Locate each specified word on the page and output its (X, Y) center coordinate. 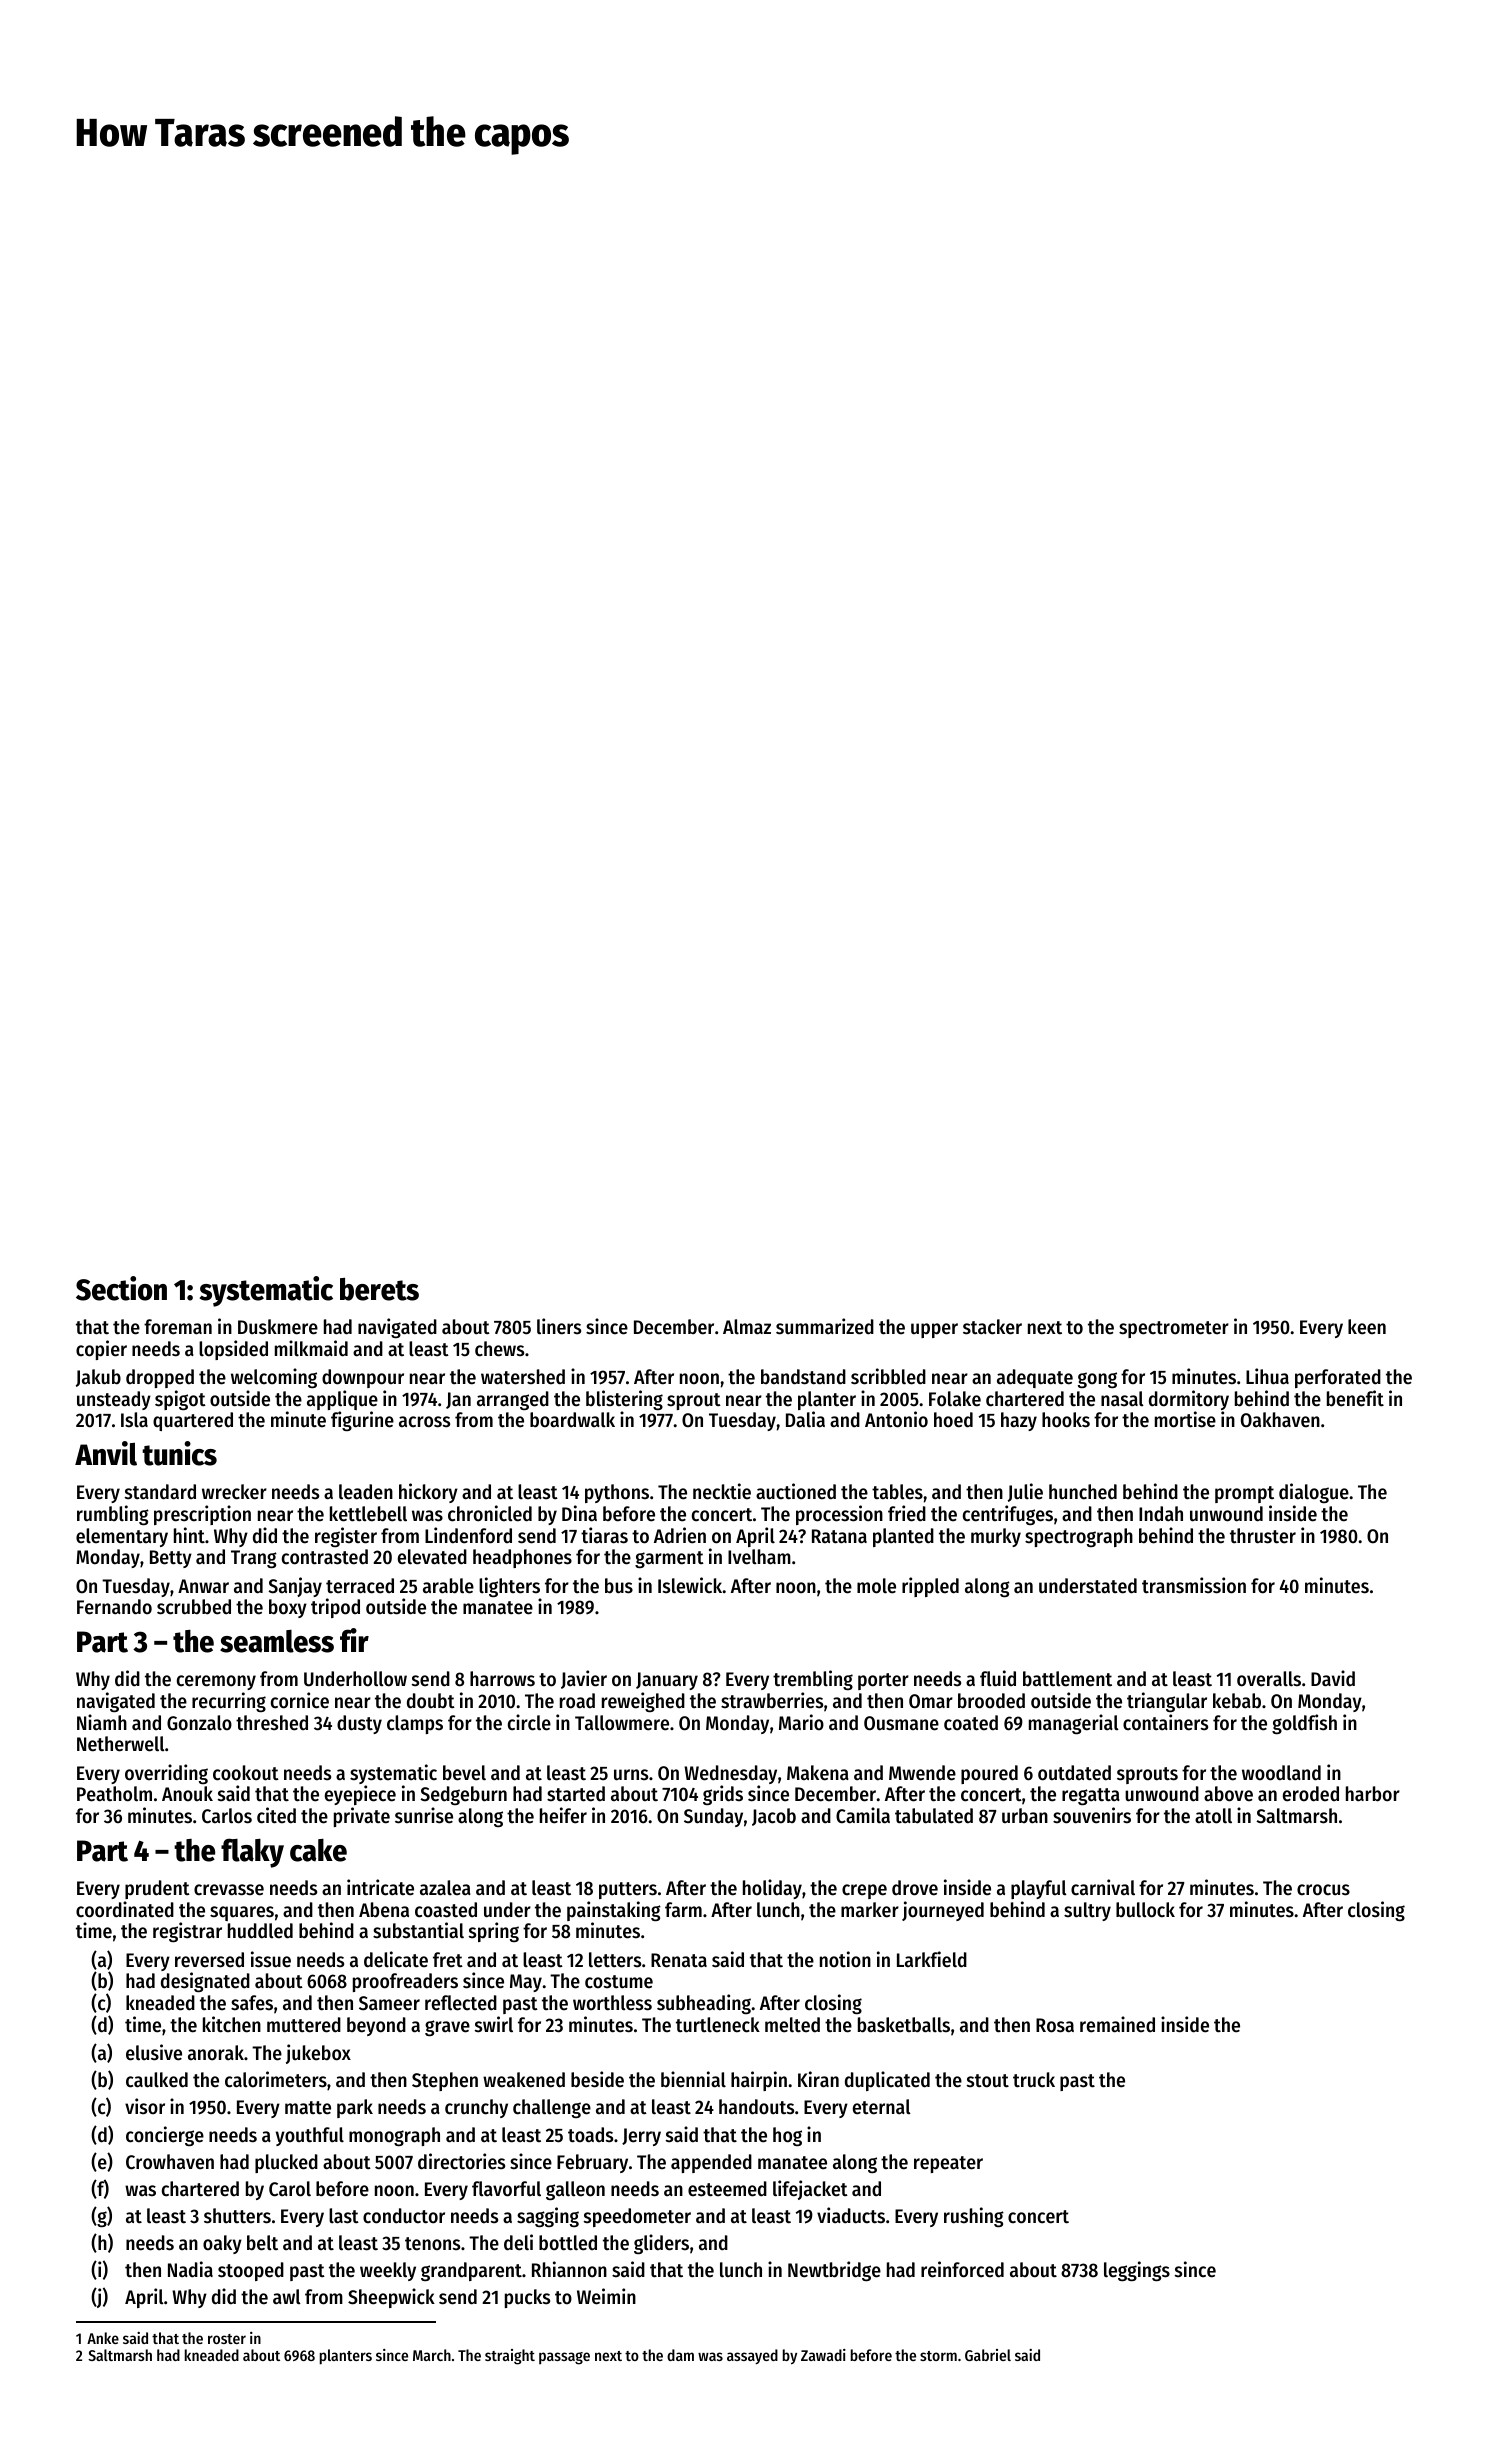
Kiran (818, 2079)
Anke (103, 2338)
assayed (752, 2356)
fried (907, 1513)
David (1333, 1678)
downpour (363, 1378)
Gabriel (988, 2355)
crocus (1323, 1890)
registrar (187, 1932)
